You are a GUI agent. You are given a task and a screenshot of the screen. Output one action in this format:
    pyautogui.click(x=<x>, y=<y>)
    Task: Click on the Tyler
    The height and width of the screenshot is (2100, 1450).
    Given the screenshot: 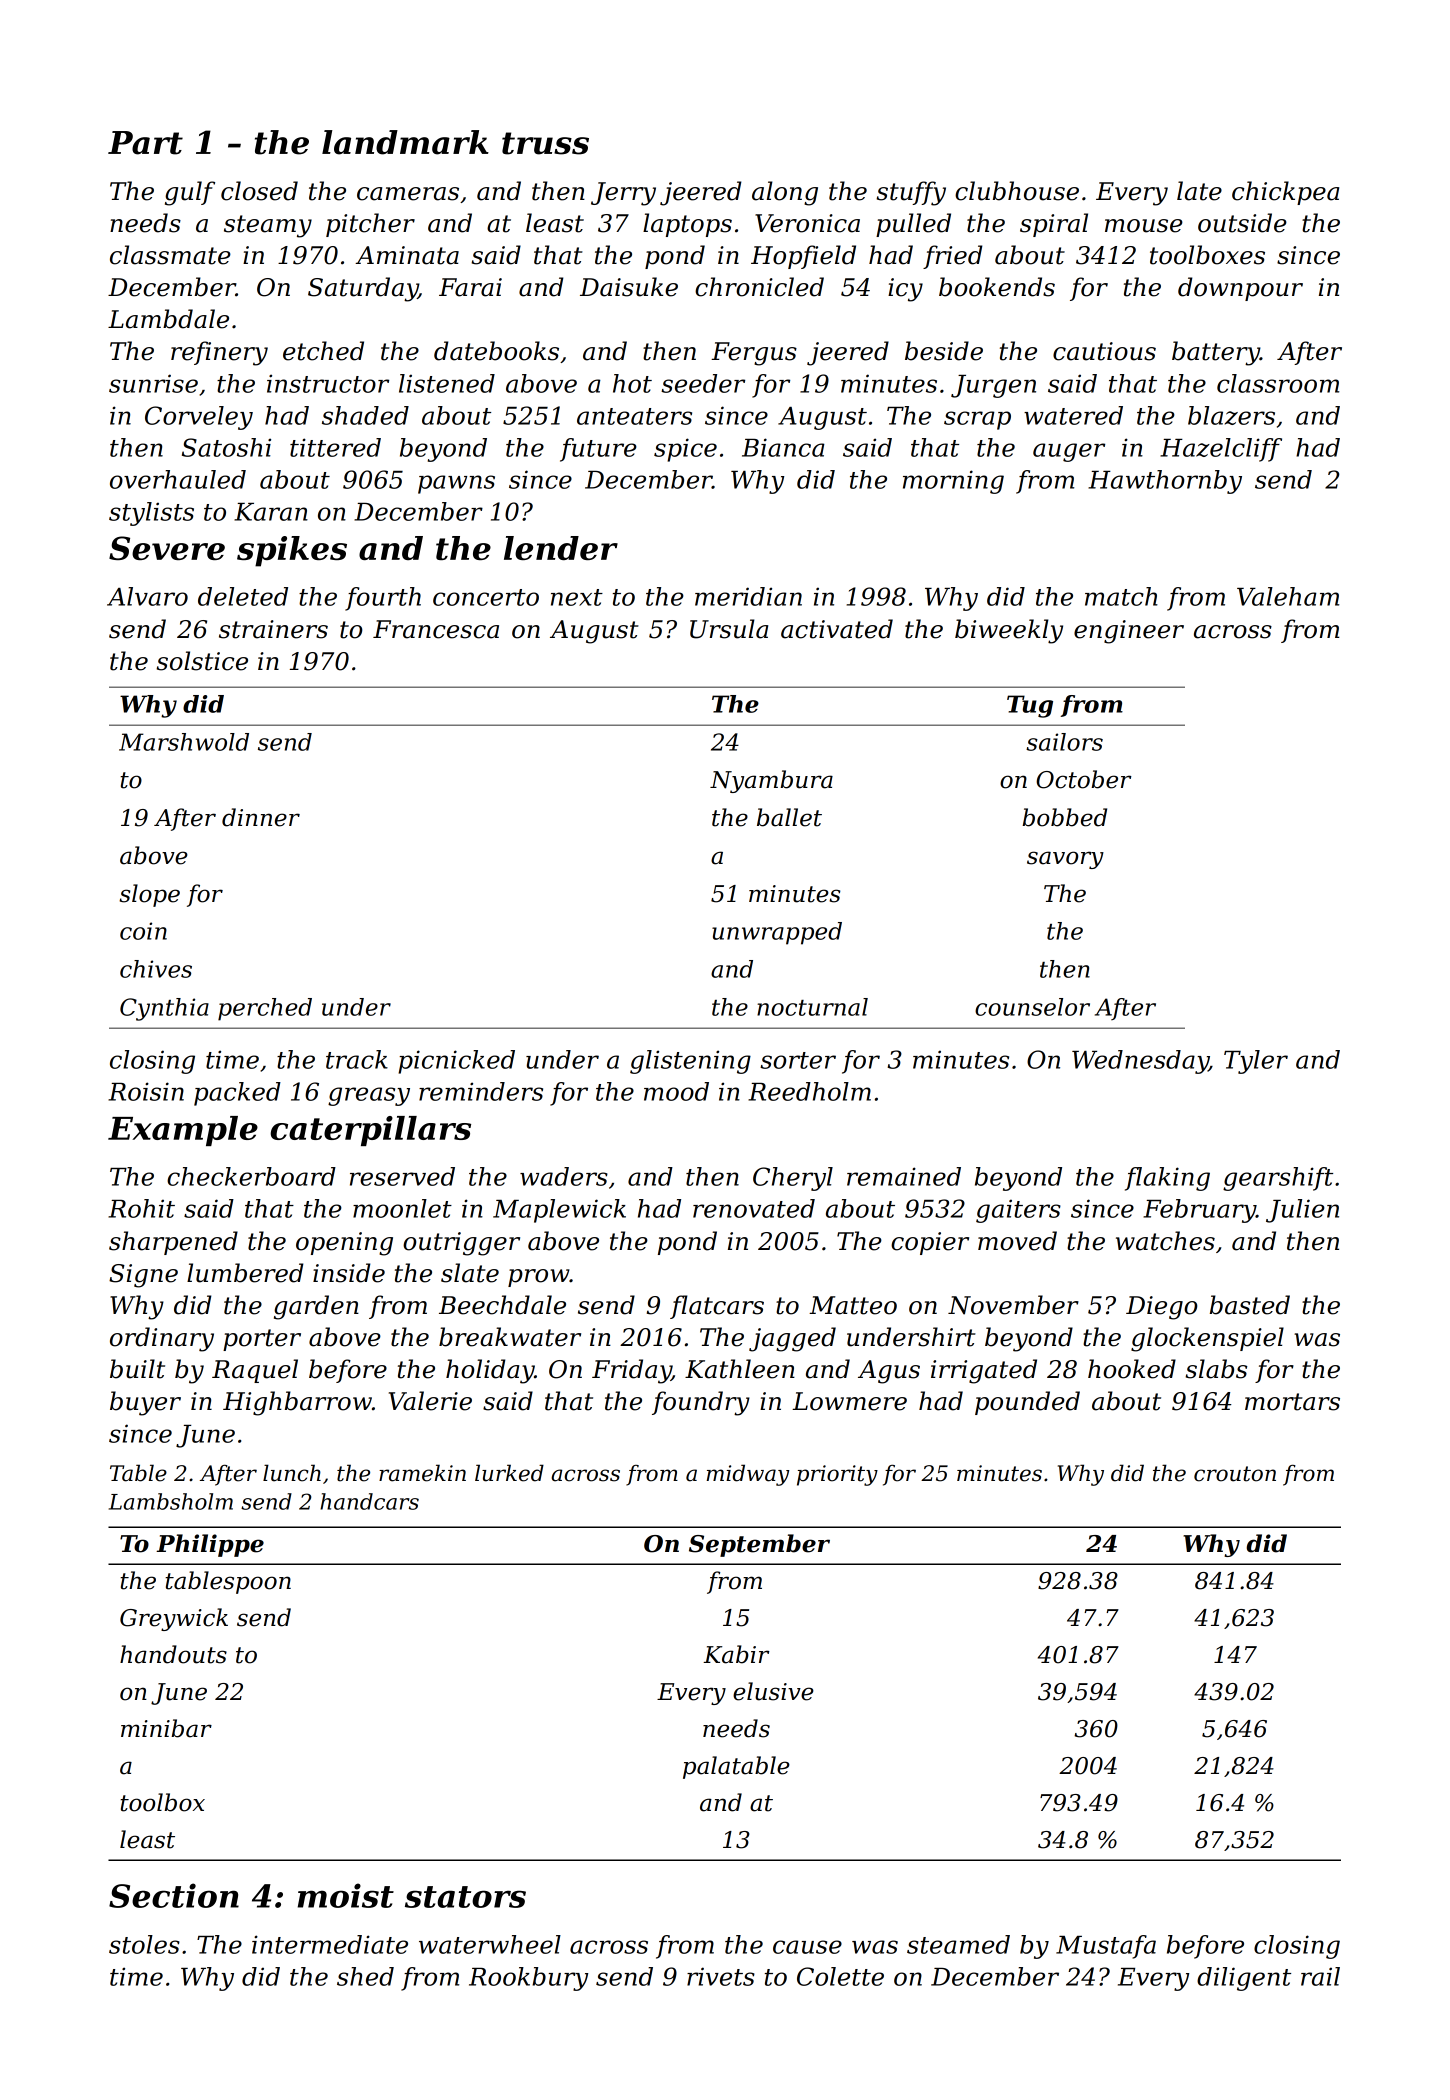 What is the action you would take?
    pyautogui.click(x=1256, y=1062)
